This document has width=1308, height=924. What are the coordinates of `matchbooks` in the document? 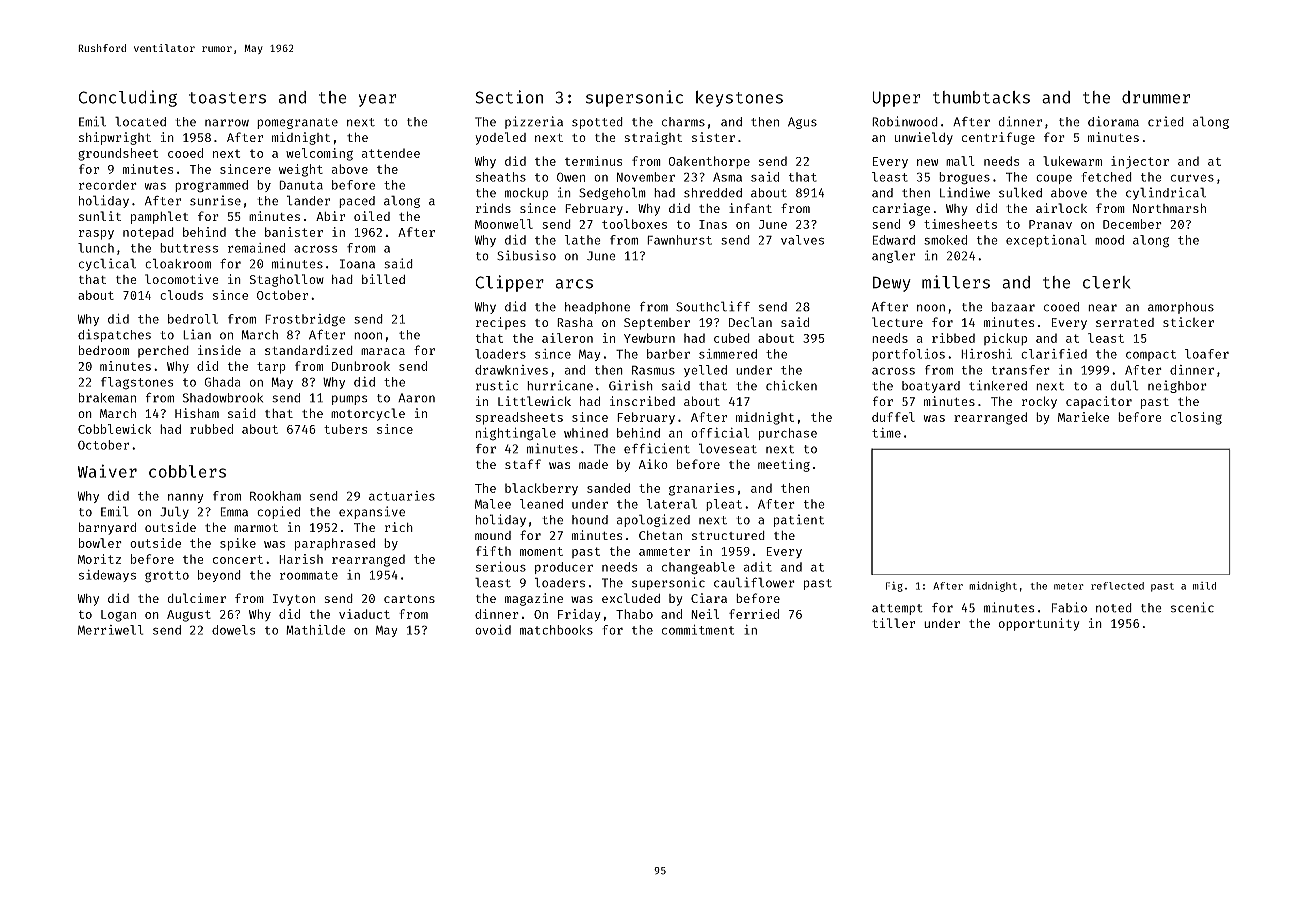 It's located at (556, 630).
